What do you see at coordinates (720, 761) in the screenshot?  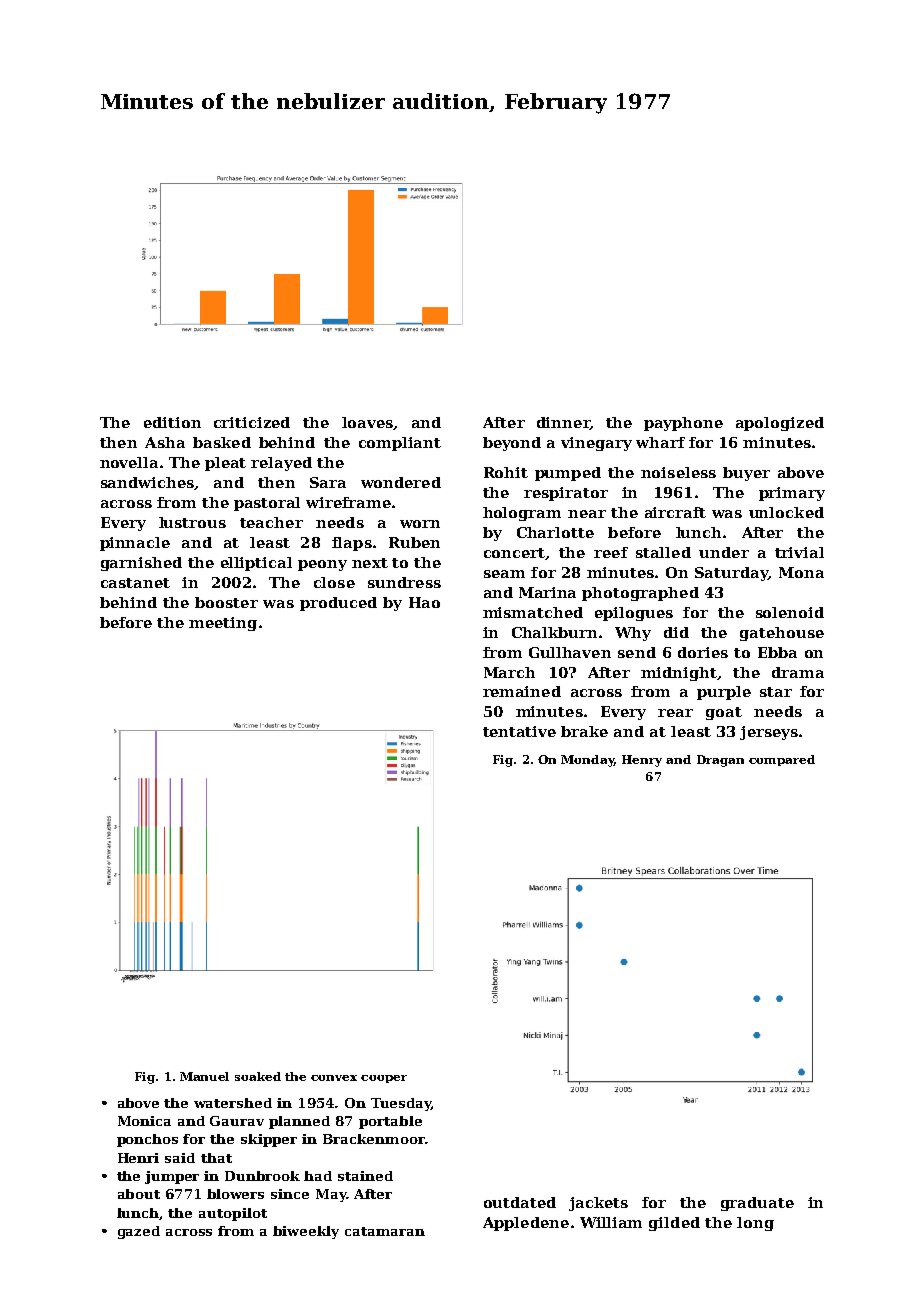 I see `Dragan` at bounding box center [720, 761].
